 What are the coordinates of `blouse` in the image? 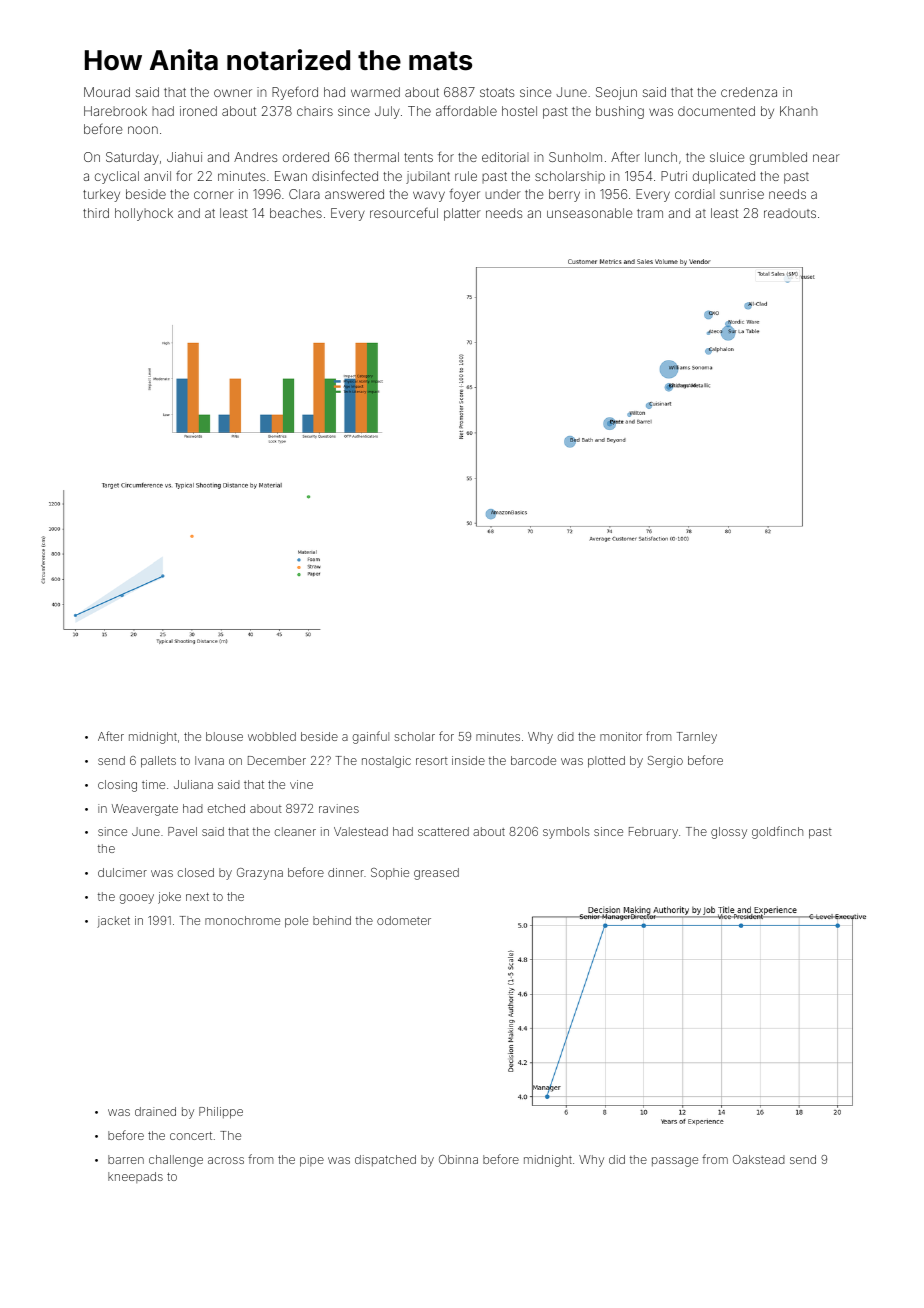 It's located at (224, 736).
